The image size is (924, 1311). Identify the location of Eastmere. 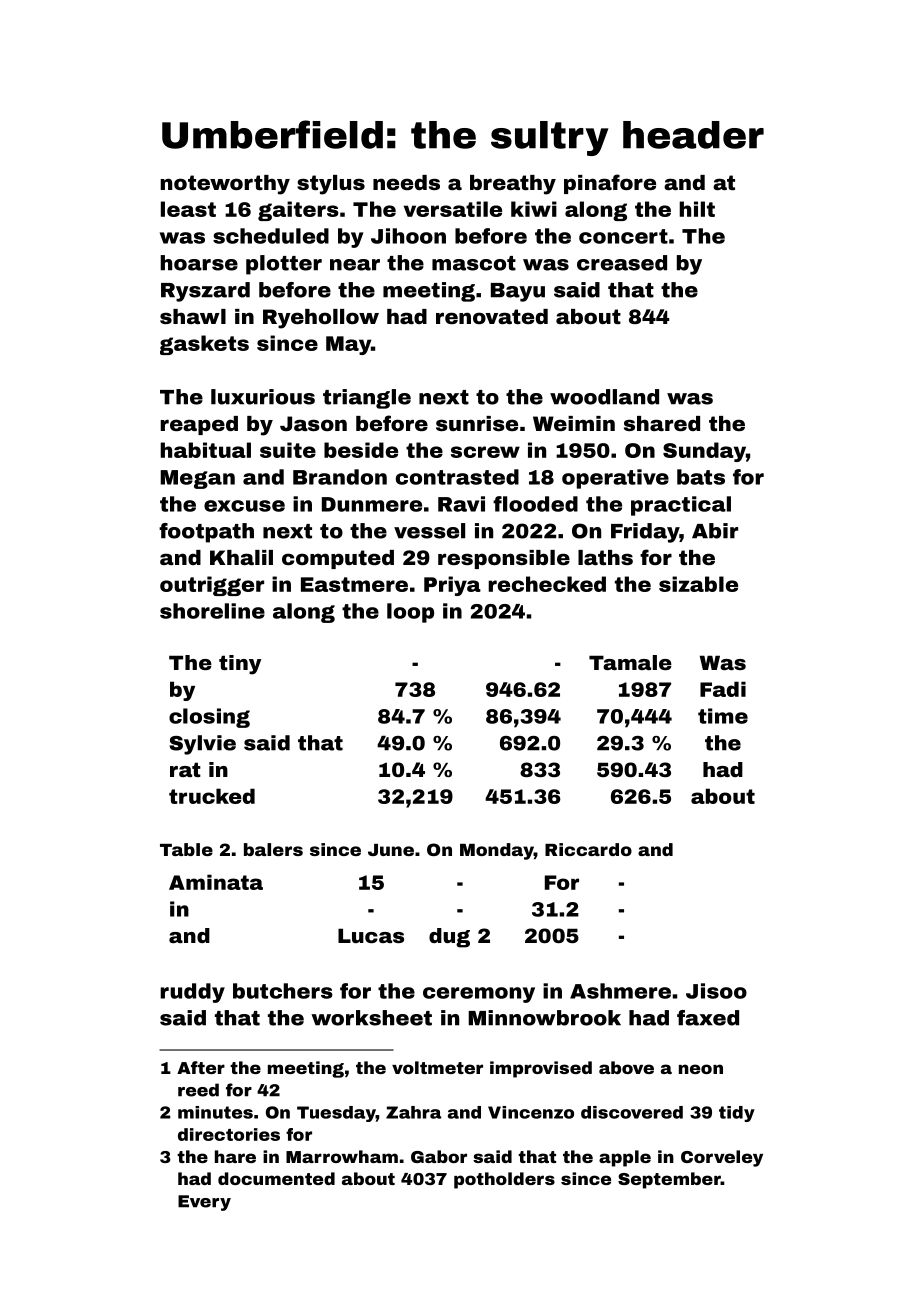
(354, 584).
